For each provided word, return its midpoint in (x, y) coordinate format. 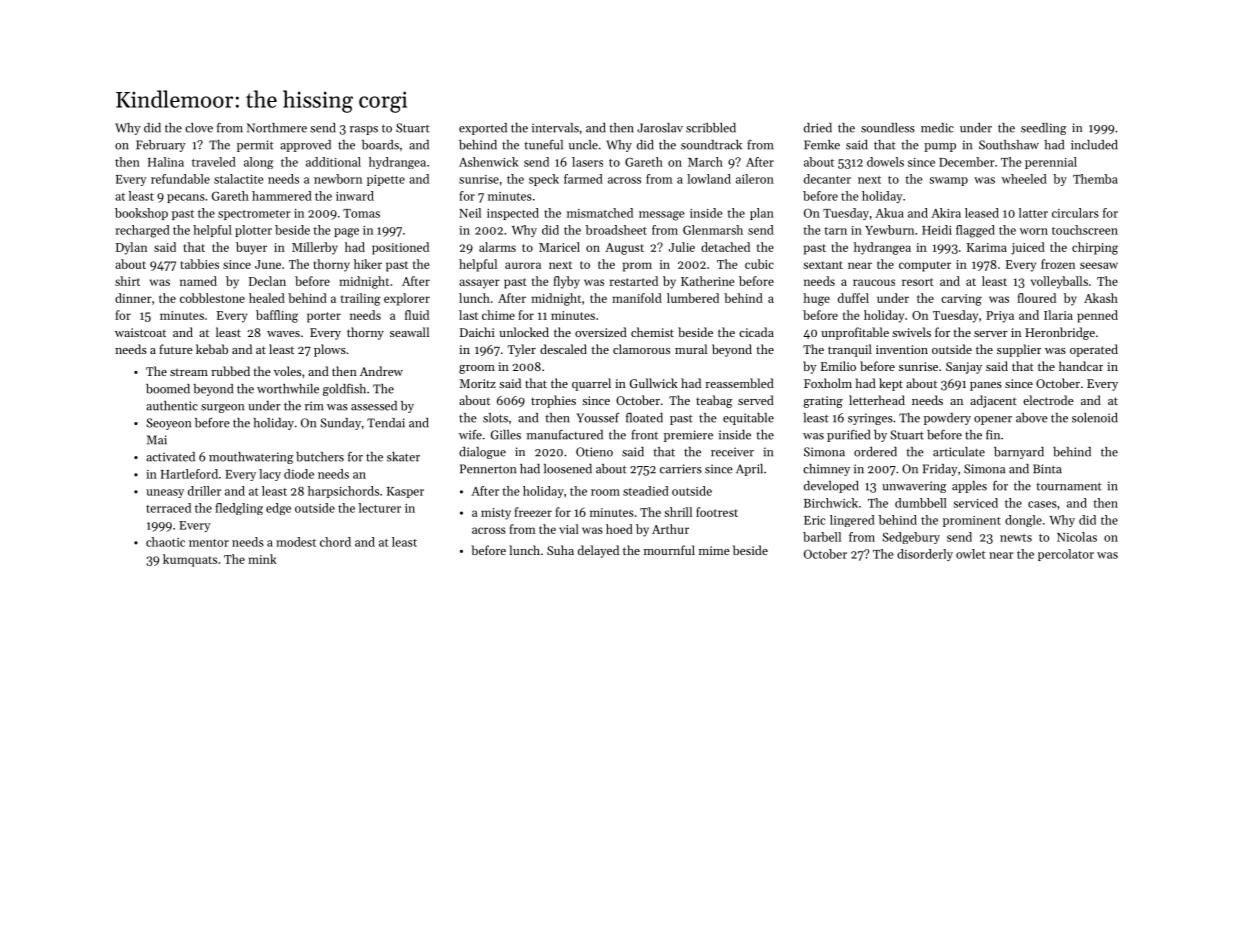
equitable (748, 419)
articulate (959, 452)
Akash (1101, 298)
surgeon (222, 408)
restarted (634, 281)
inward (355, 196)
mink (262, 559)
